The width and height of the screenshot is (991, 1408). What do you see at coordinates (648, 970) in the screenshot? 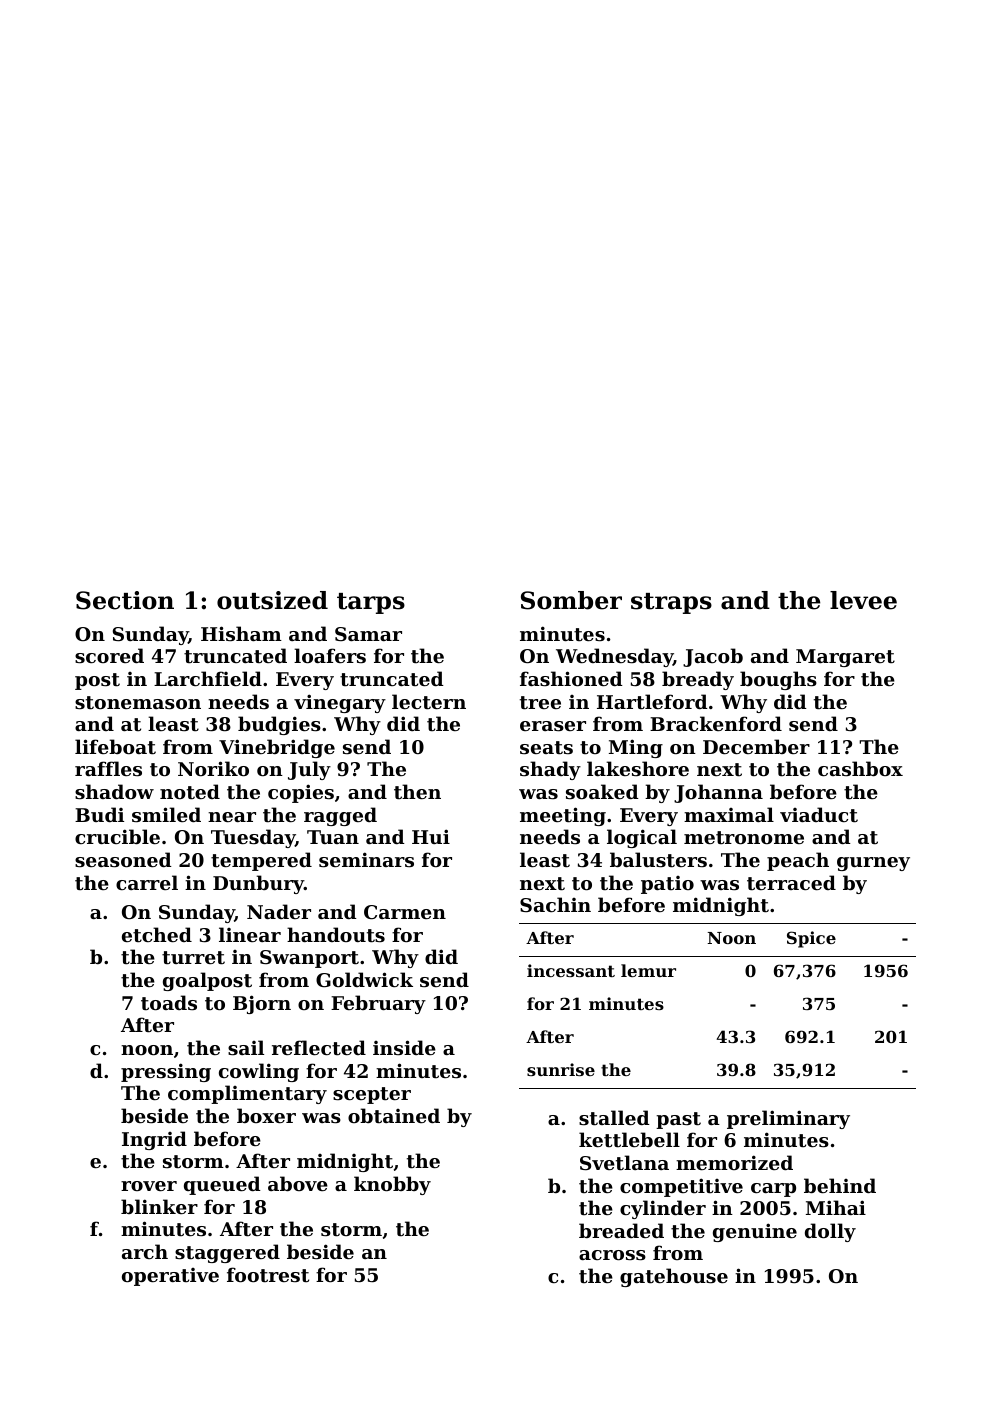
I see `lemur` at bounding box center [648, 970].
